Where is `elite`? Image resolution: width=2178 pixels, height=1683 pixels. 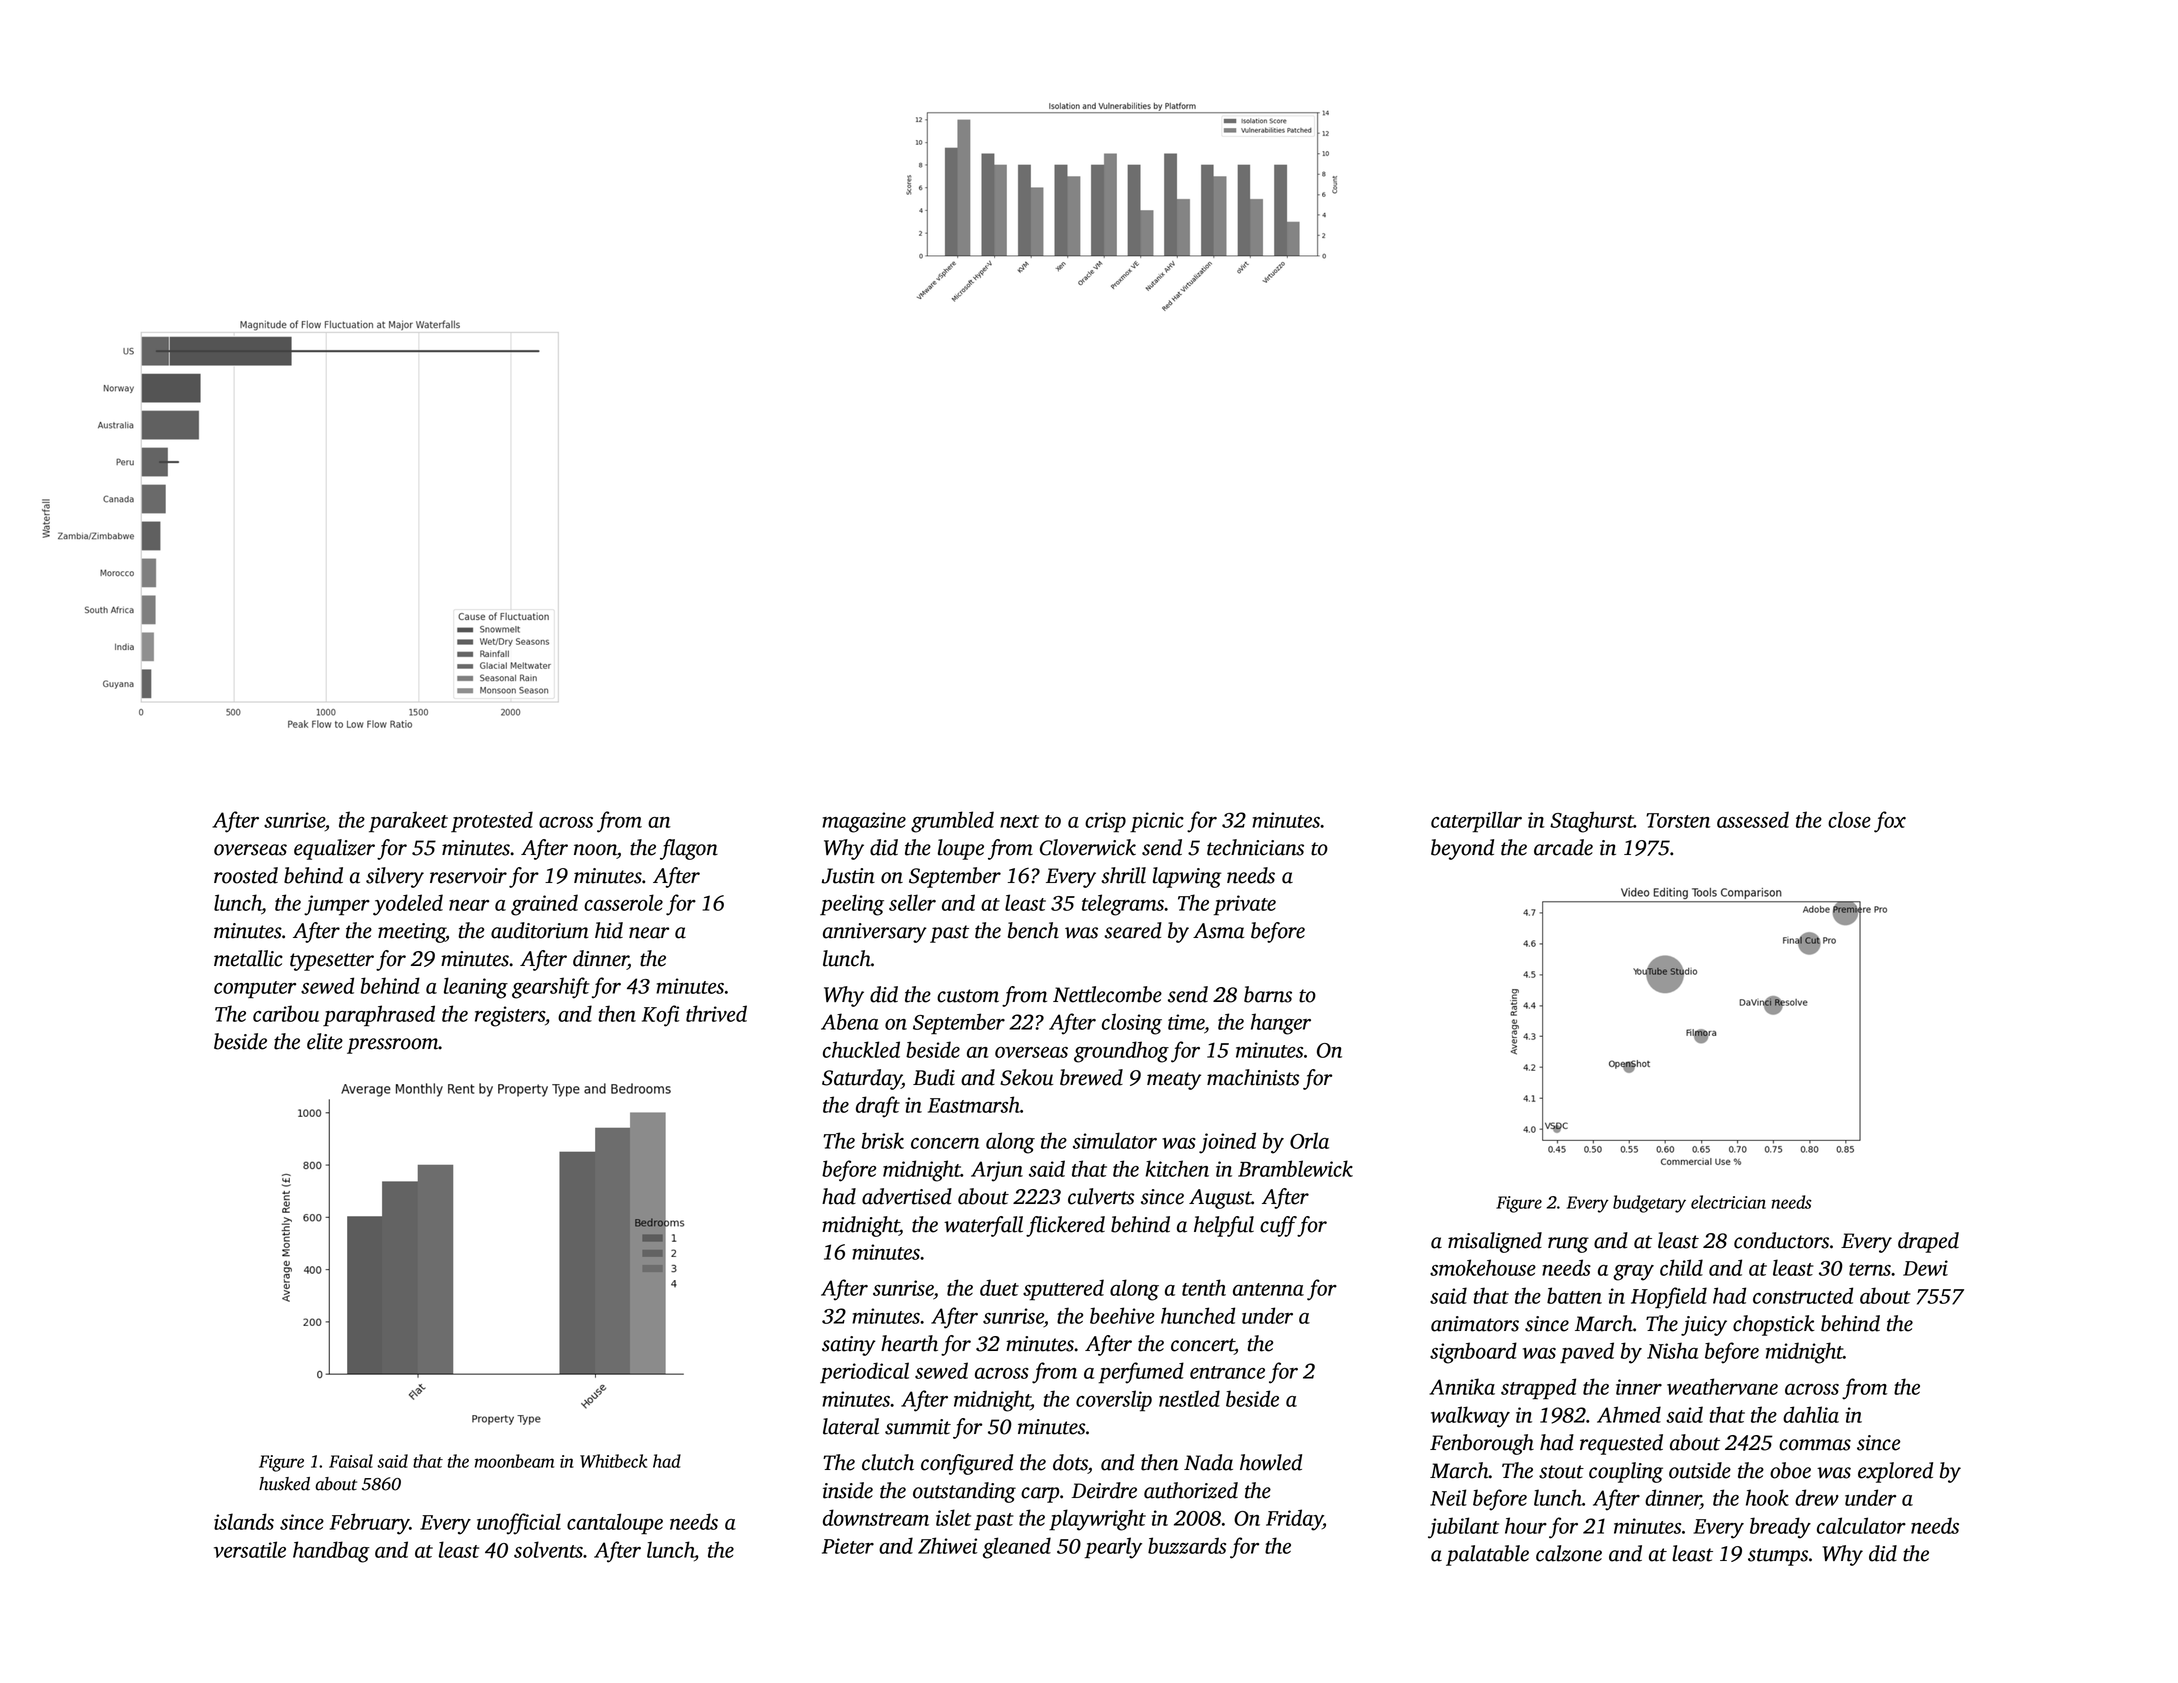 elite is located at coordinates (325, 1041).
